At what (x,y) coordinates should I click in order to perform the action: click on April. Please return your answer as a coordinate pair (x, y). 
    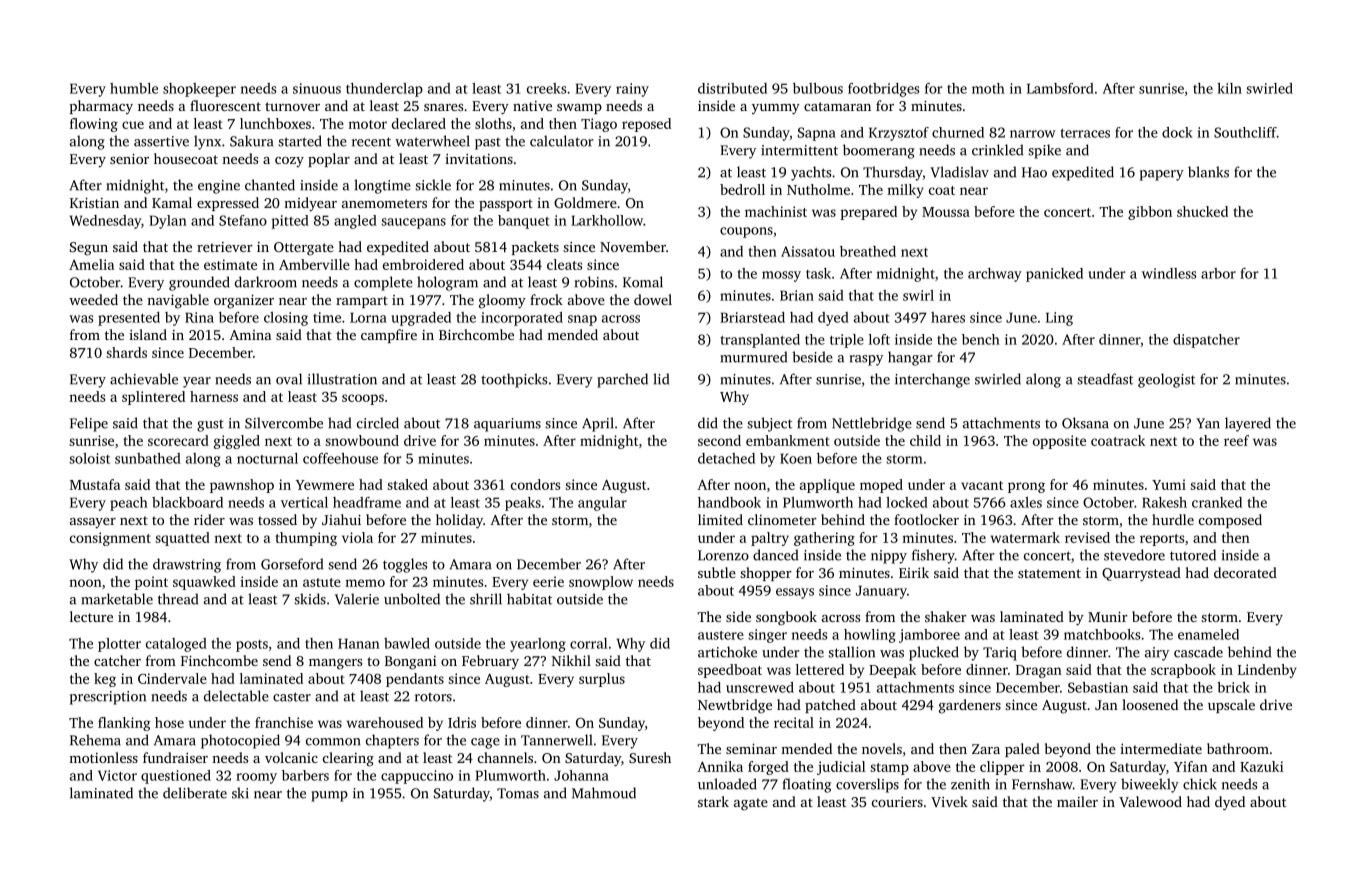
    Looking at the image, I should click on (598, 424).
